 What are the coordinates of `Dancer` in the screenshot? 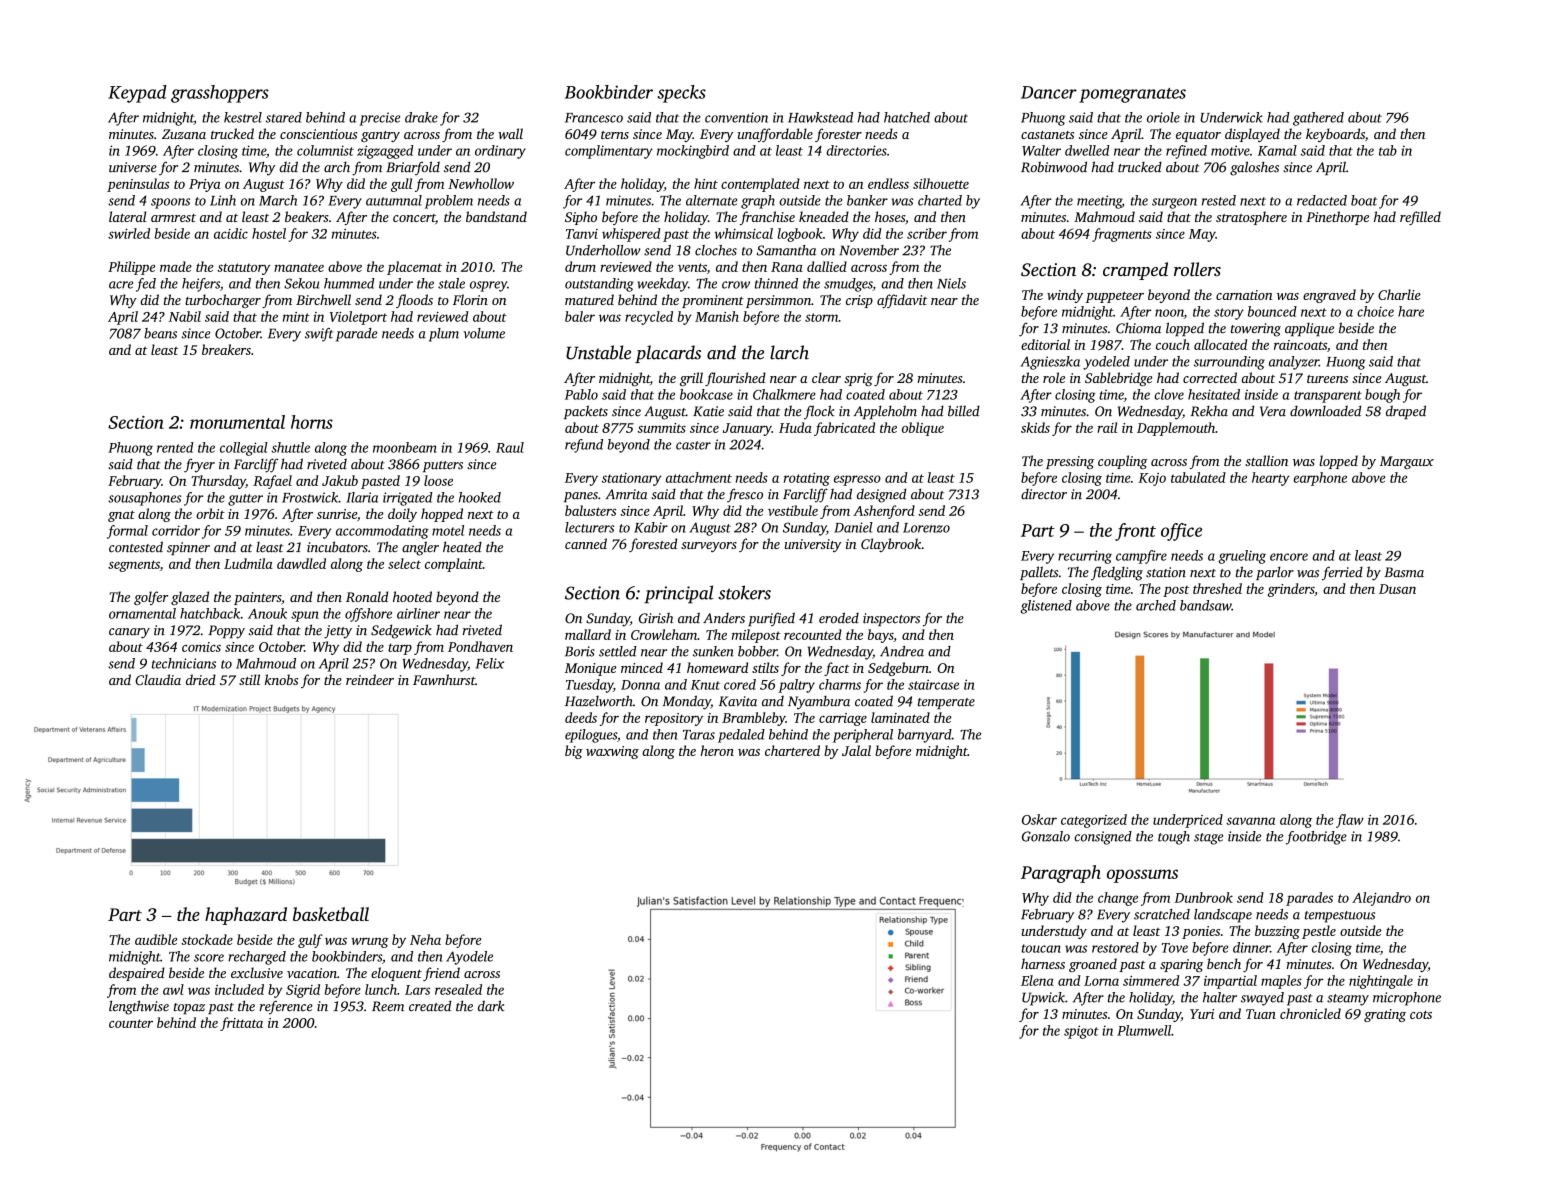 It's located at (1049, 92).
